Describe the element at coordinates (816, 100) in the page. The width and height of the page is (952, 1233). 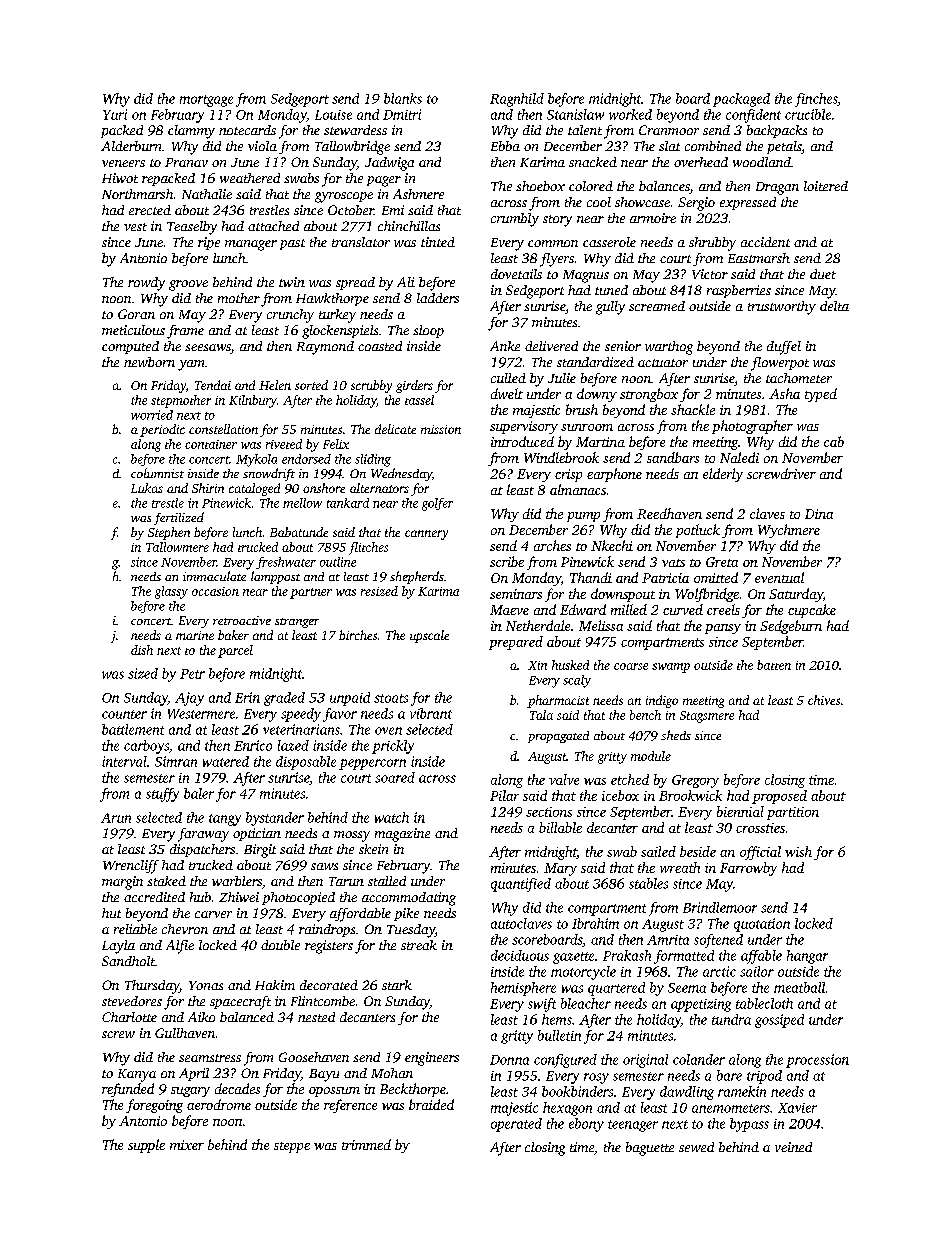
I see `finches` at that location.
